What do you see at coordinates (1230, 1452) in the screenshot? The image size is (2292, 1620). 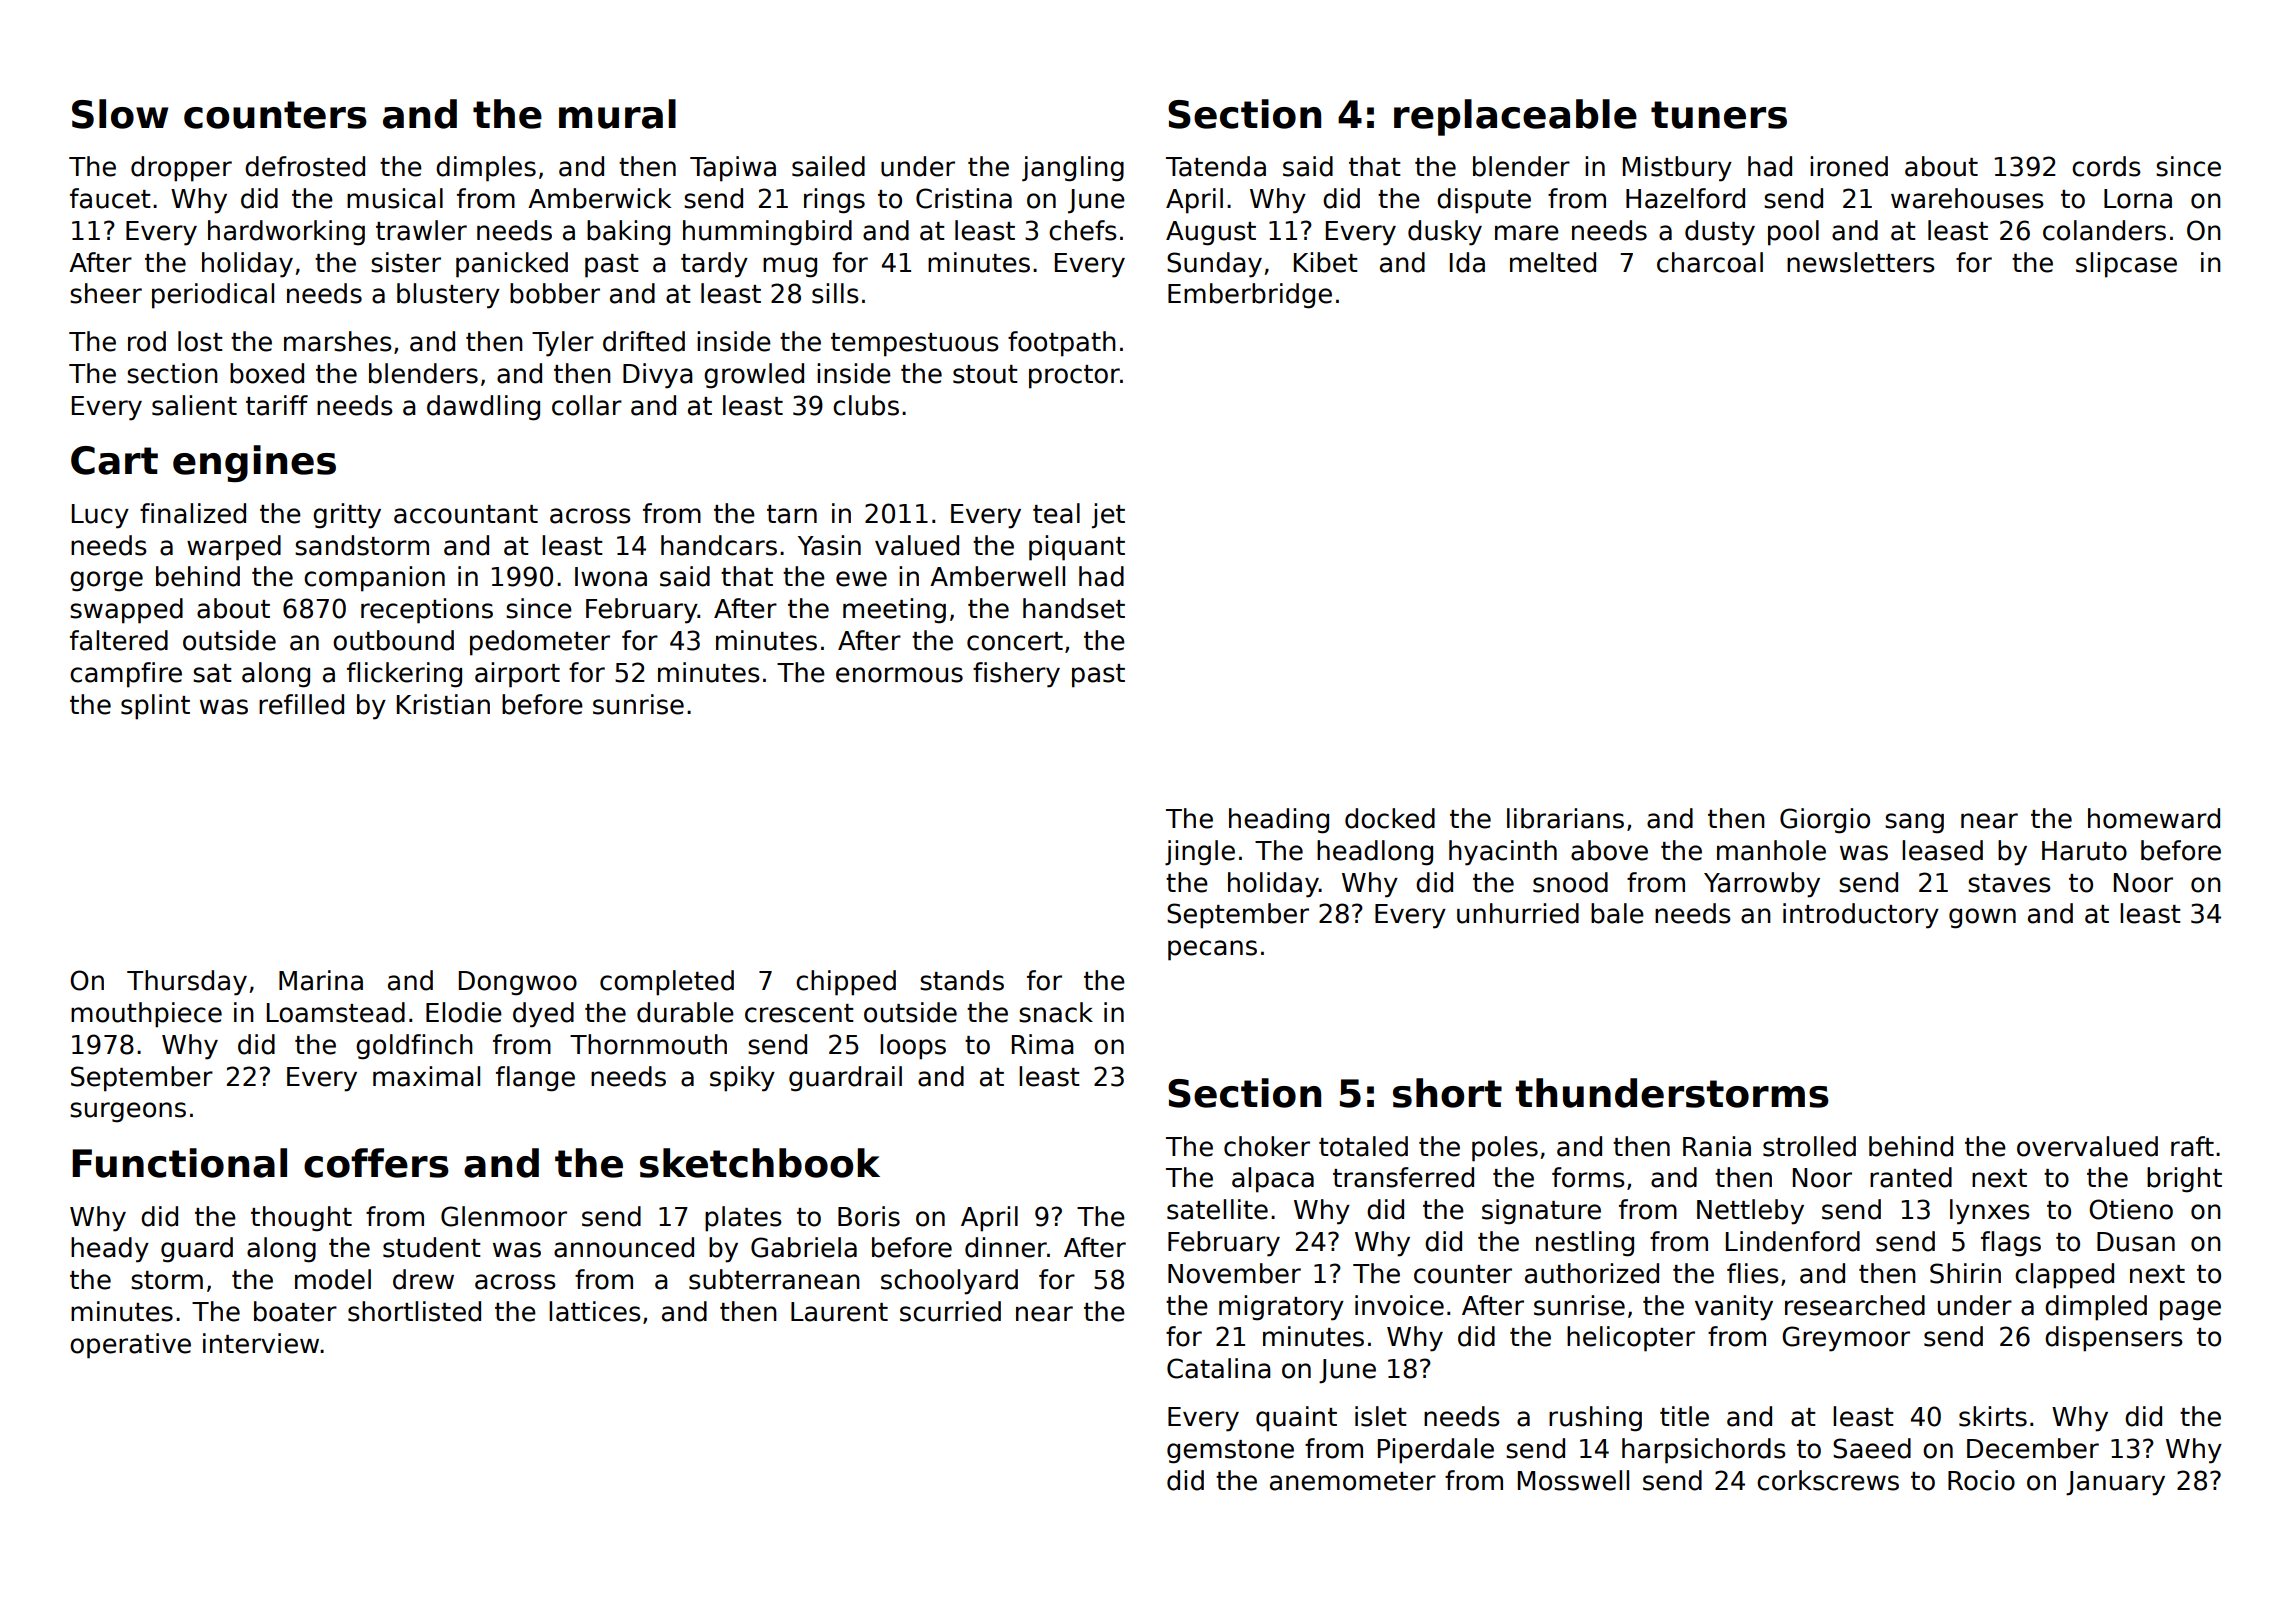 I see `gemstone` at bounding box center [1230, 1452].
